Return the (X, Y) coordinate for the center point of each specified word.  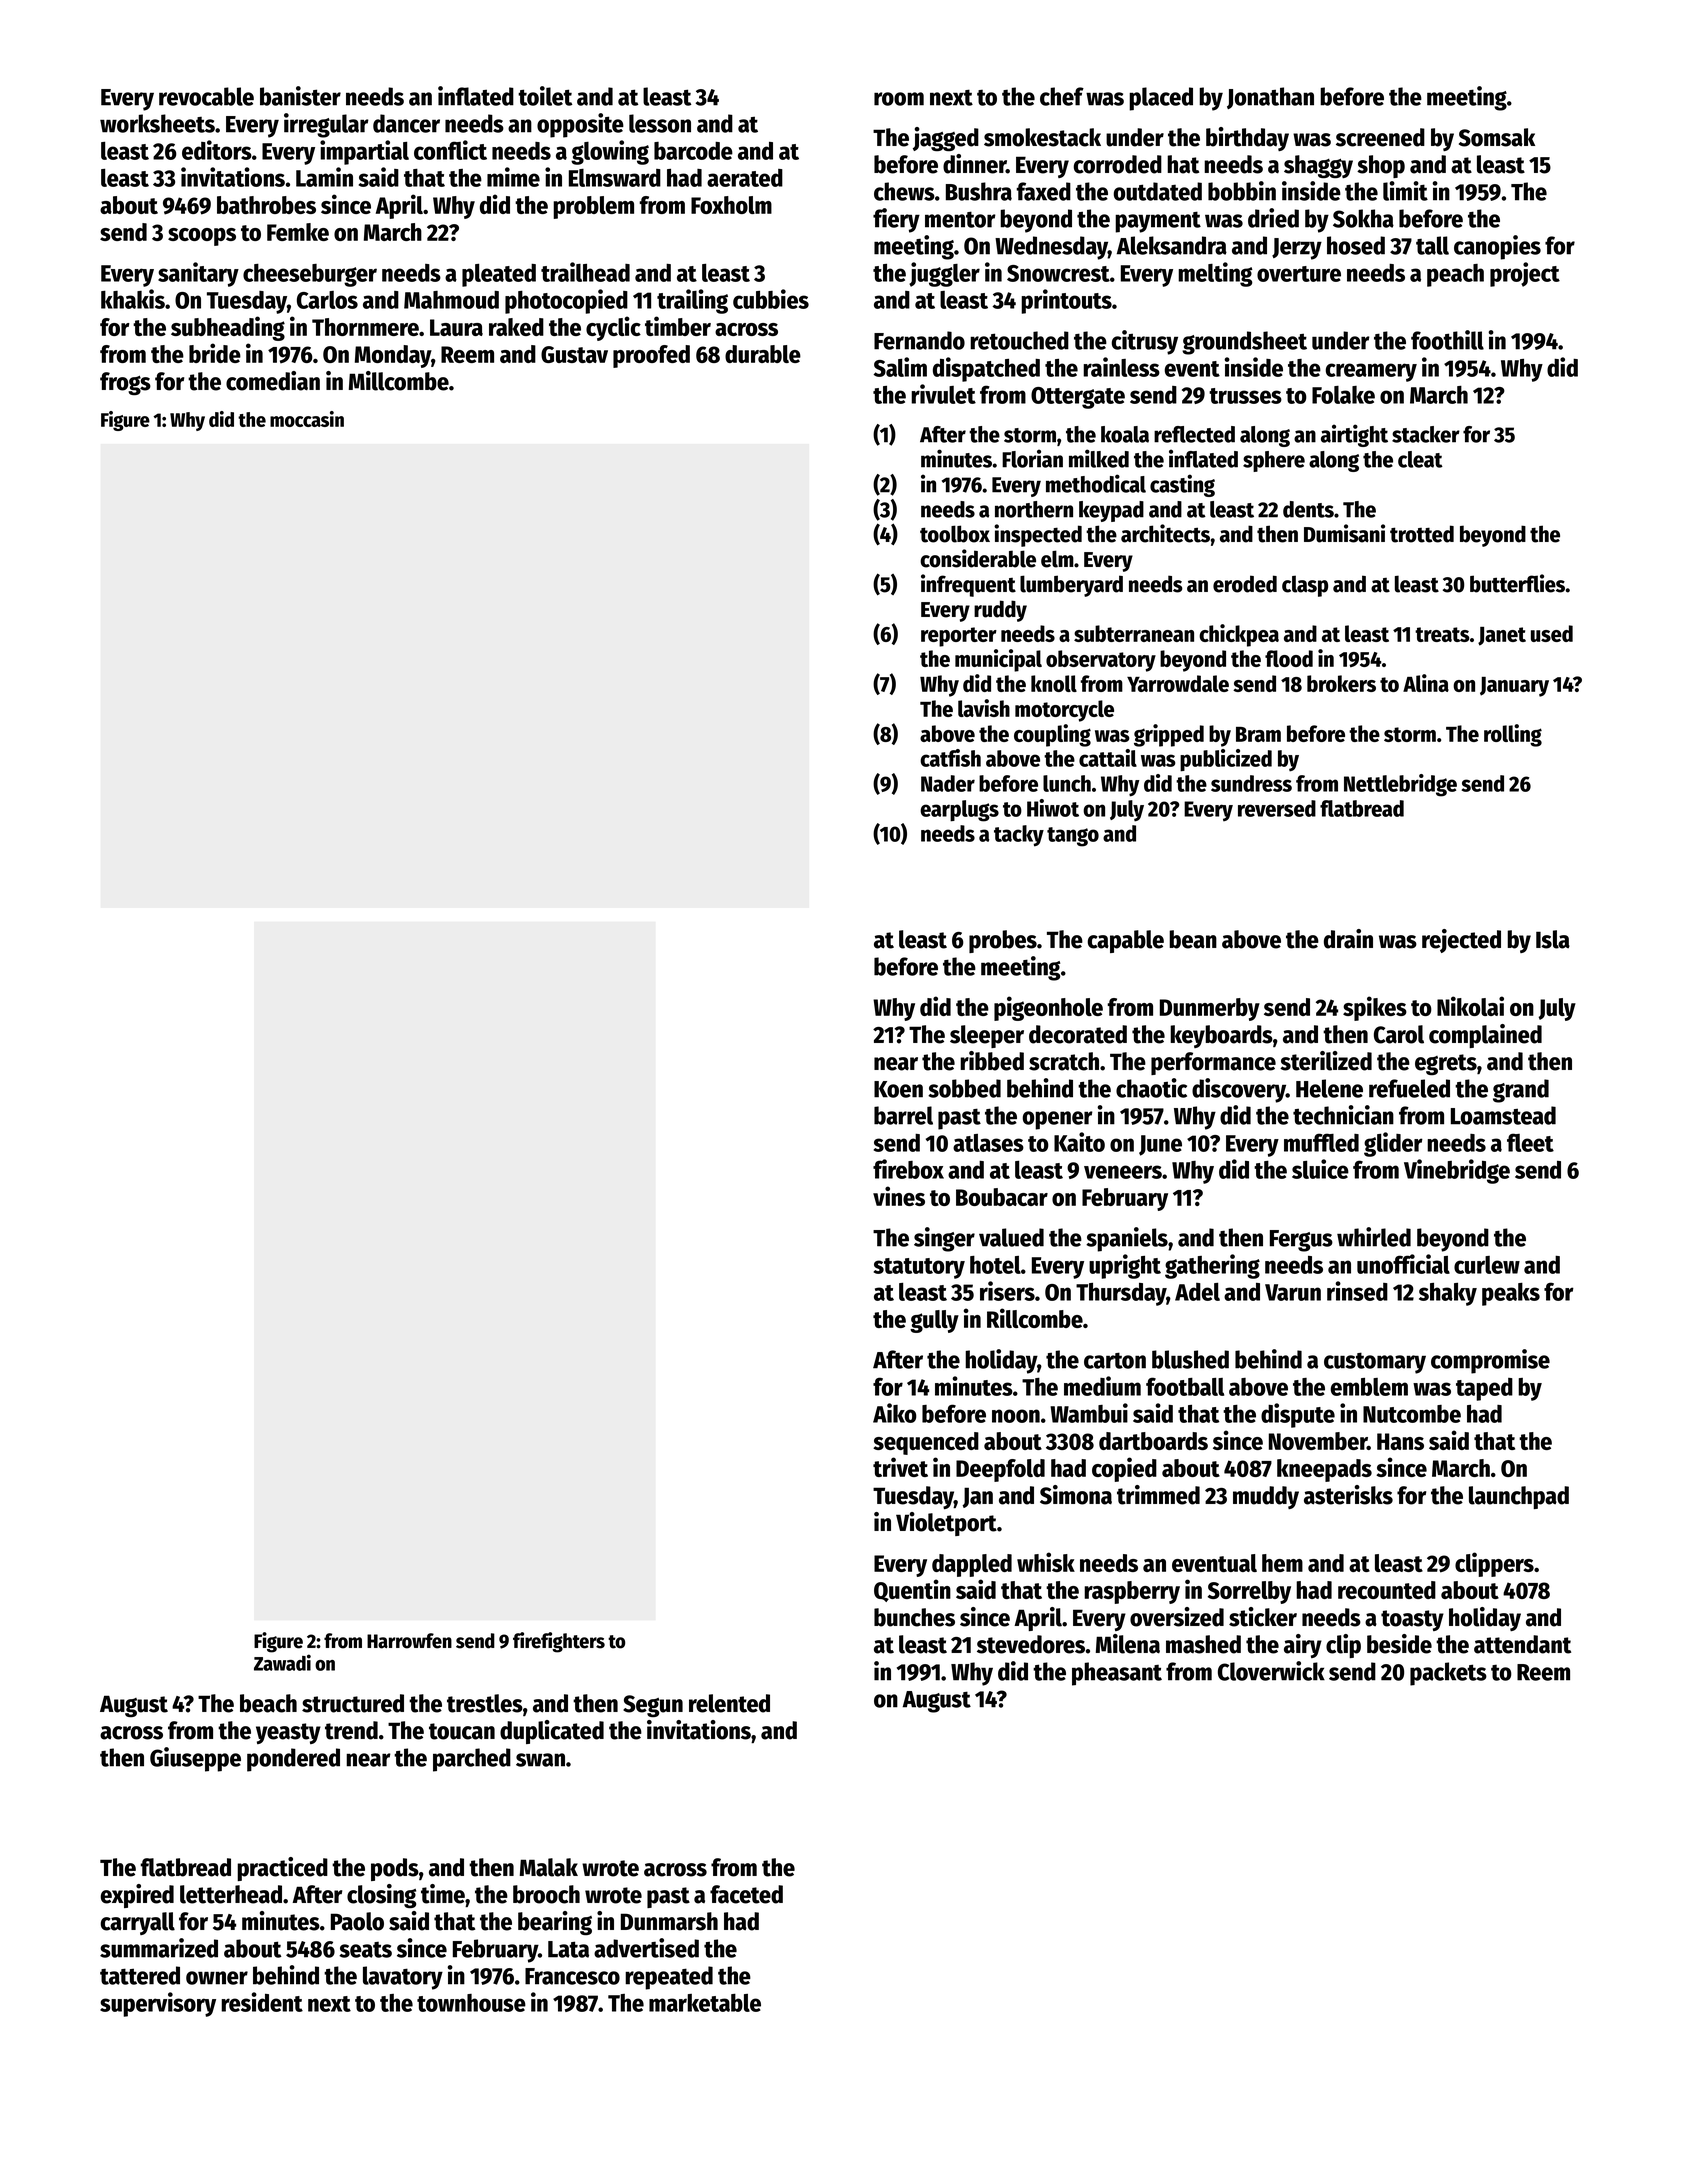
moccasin (307, 419)
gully (934, 1321)
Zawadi (282, 1662)
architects (1165, 533)
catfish (950, 758)
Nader (948, 783)
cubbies (771, 299)
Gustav (574, 354)
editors (217, 150)
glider (1393, 1144)
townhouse (471, 2003)
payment (1158, 222)
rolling (1513, 735)
